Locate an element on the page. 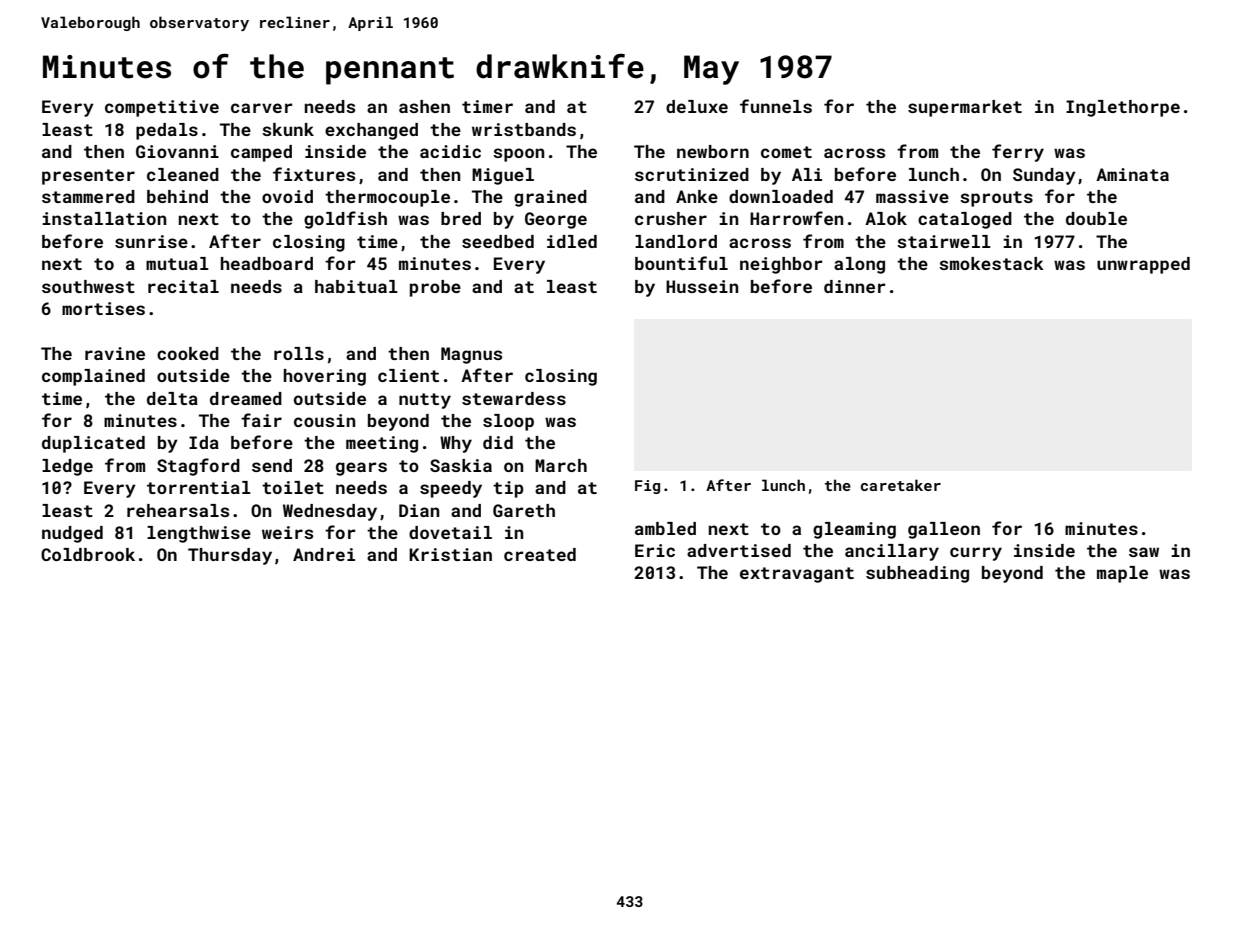 The image size is (1233, 952). fixtures is located at coordinates (314, 174).
